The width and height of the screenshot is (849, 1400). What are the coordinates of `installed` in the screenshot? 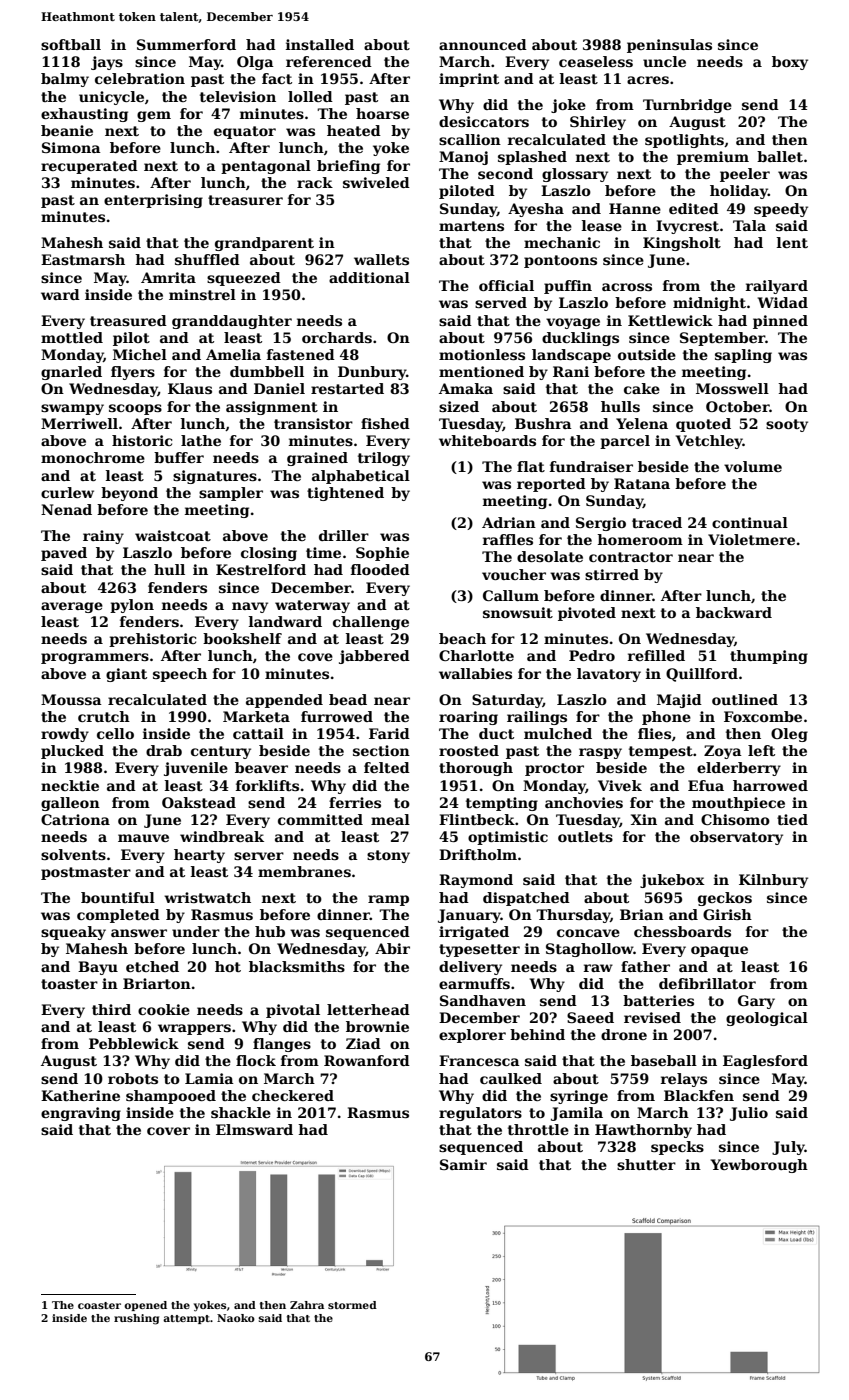 It's located at (320, 44).
